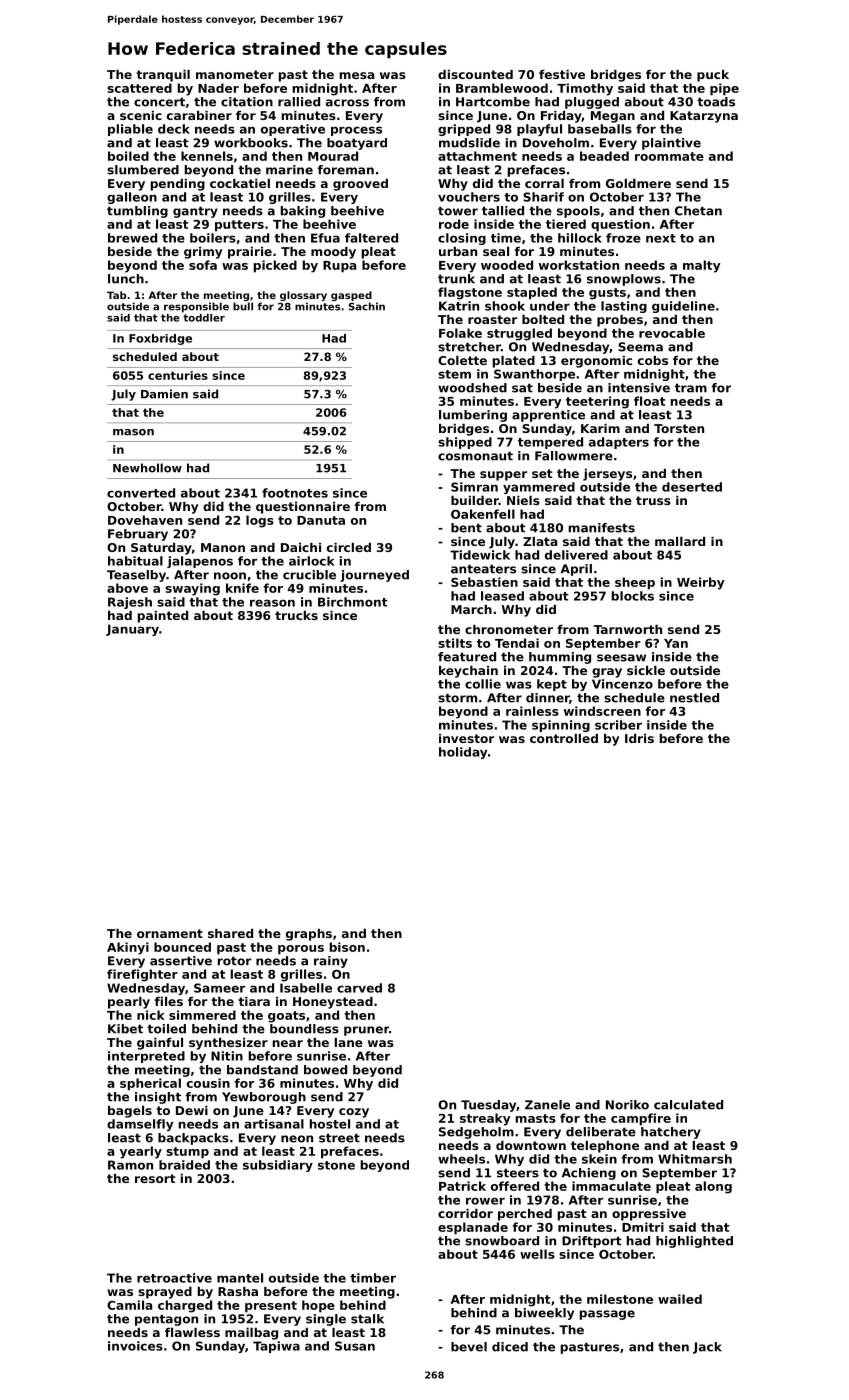 The height and width of the screenshot is (1400, 849). I want to click on citation, so click(247, 102).
